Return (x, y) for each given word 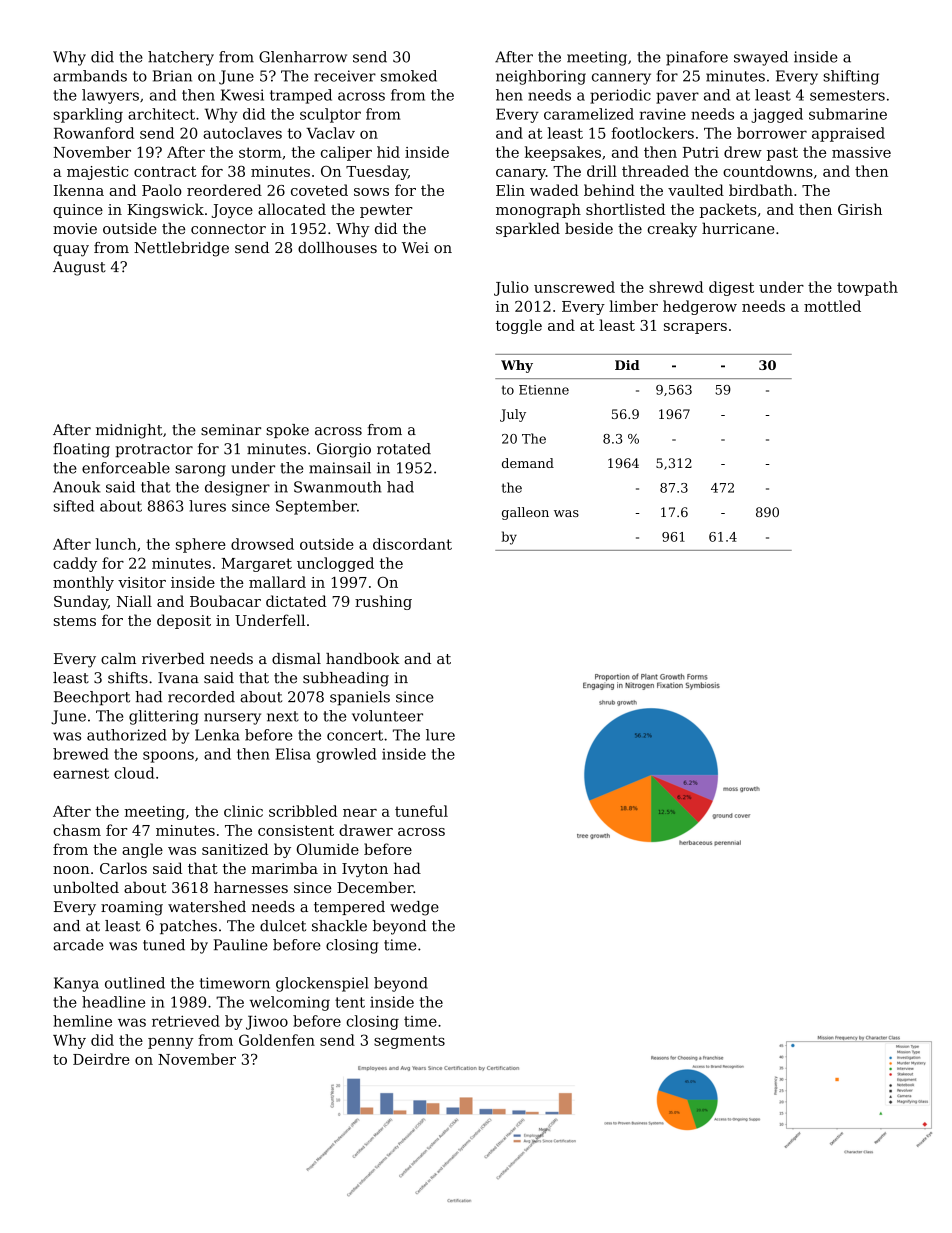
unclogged (335, 564)
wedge (414, 908)
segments (409, 1042)
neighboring (541, 77)
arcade (78, 945)
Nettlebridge (181, 249)
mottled (832, 306)
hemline (82, 1021)
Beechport (92, 698)
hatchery (181, 58)
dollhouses (337, 247)
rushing (383, 602)
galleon (525, 513)
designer (237, 488)
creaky (672, 229)
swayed (761, 58)
